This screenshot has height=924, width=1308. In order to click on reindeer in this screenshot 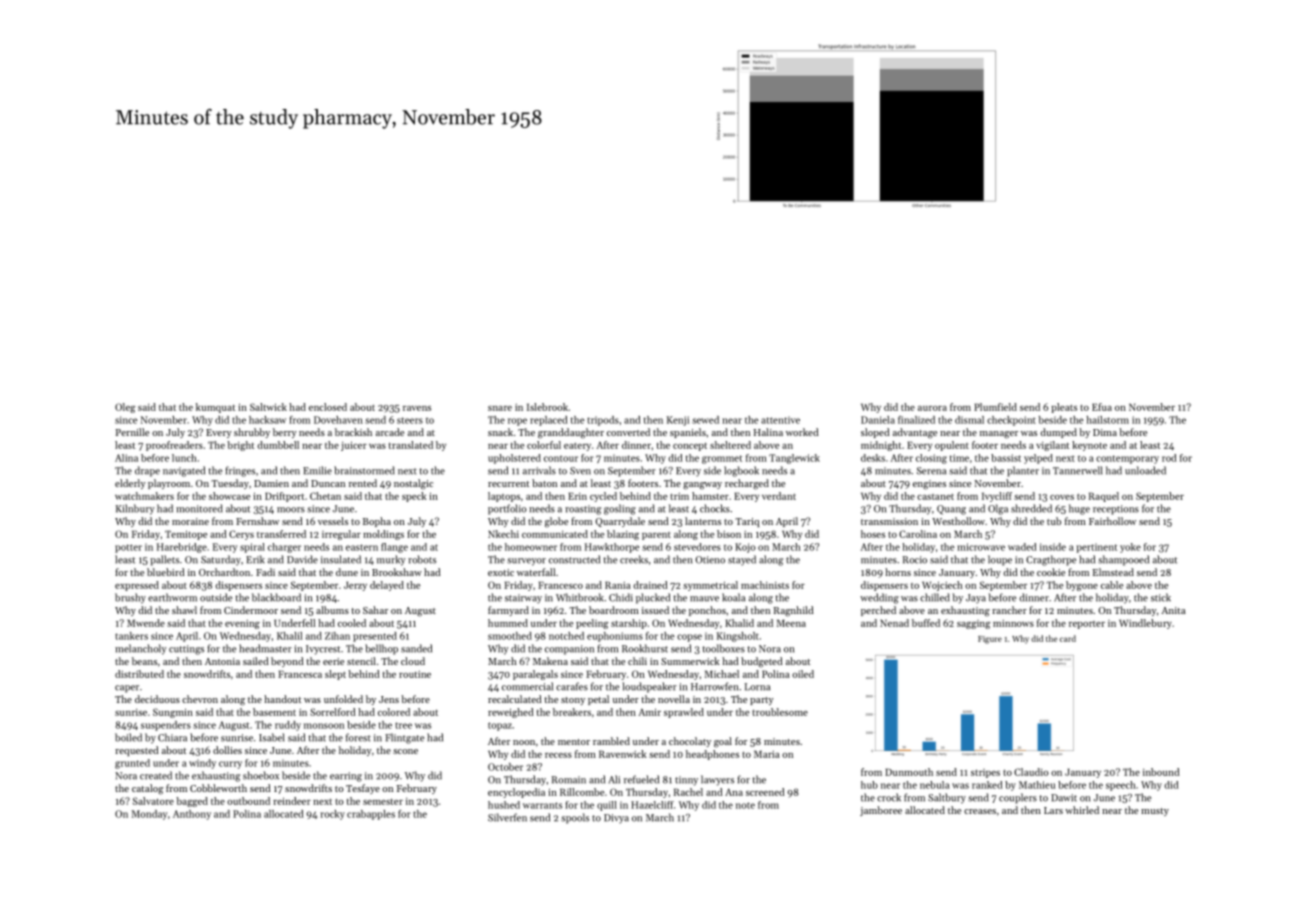, I will do `click(292, 801)`.
